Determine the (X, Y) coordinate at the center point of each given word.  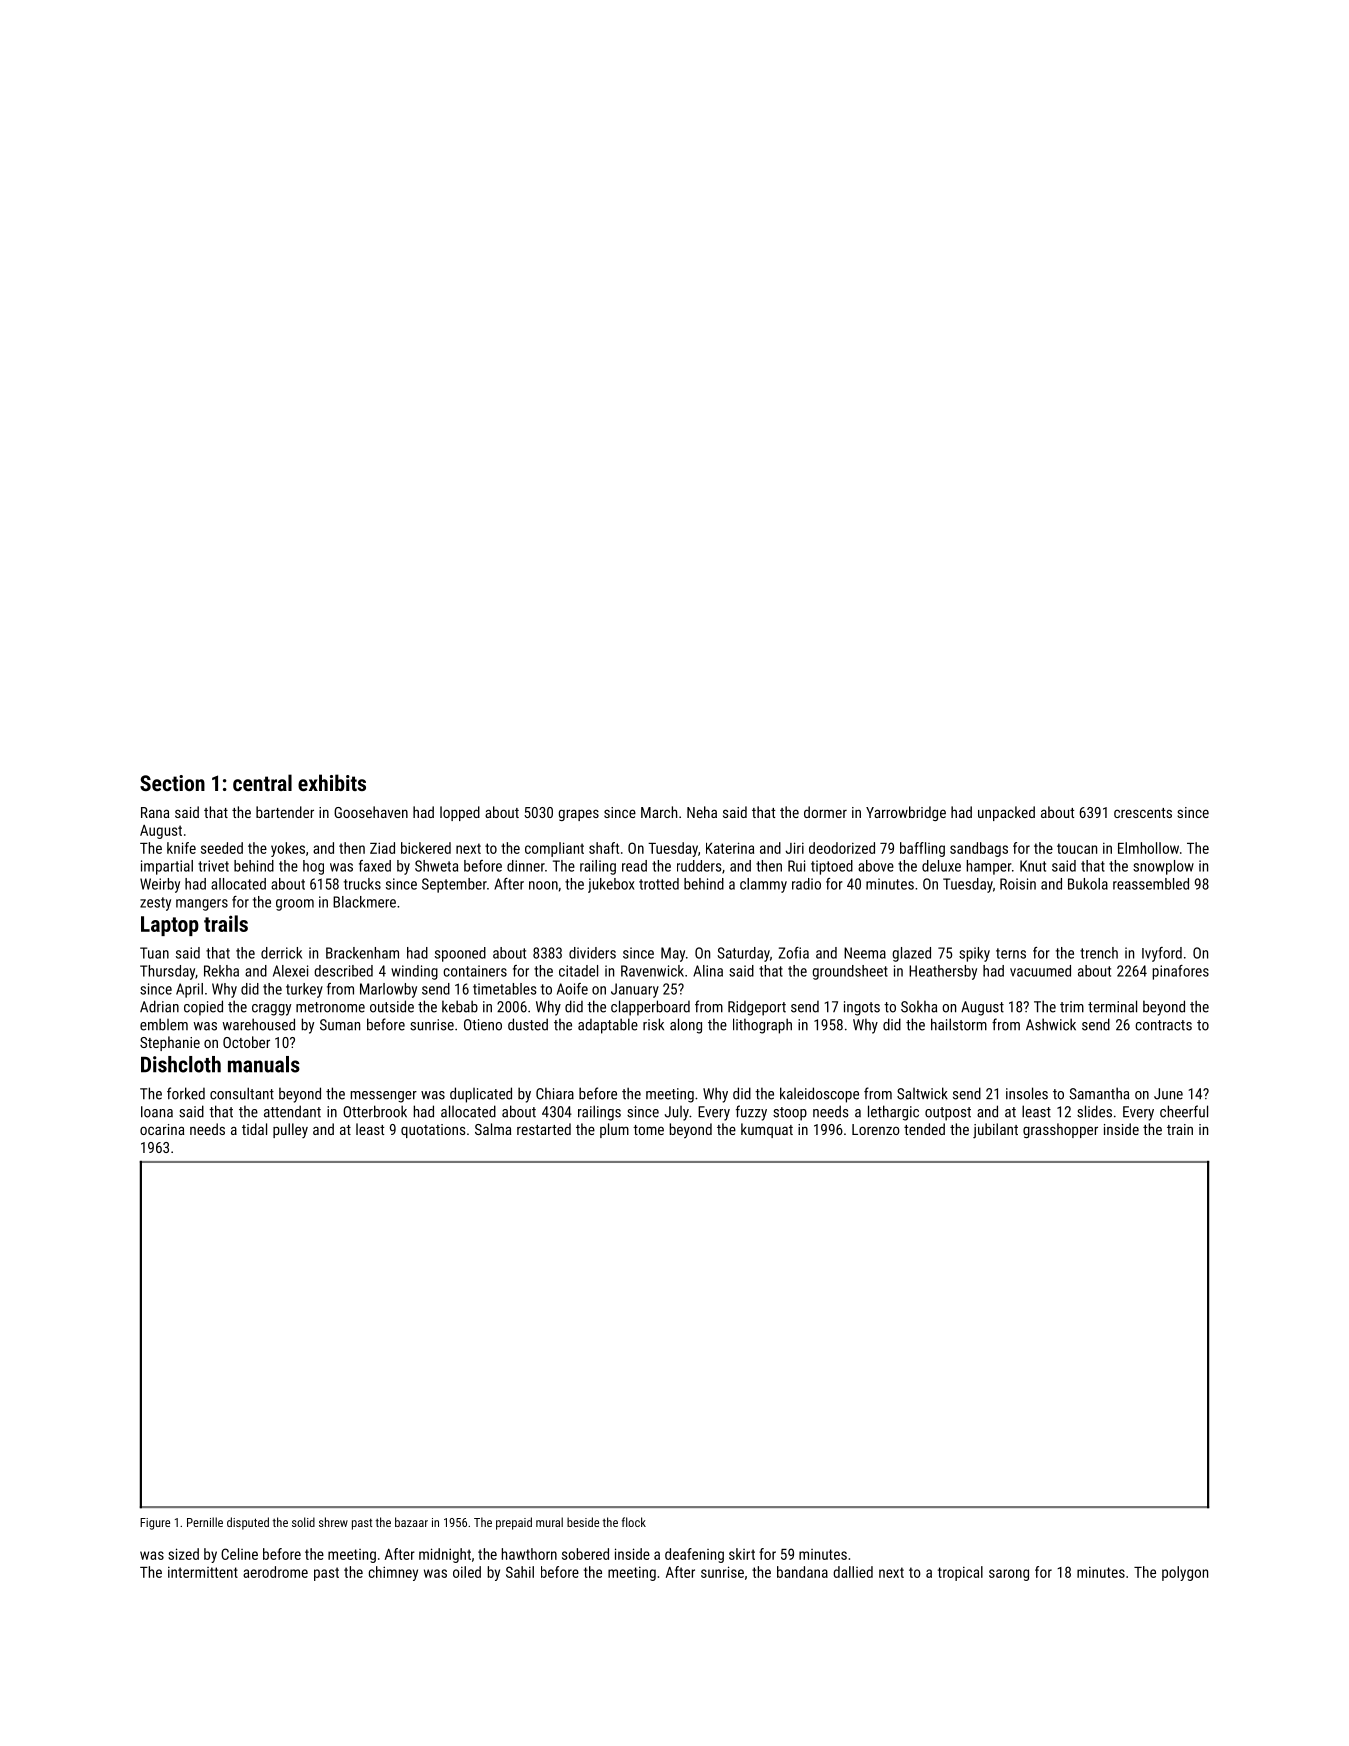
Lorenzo (876, 1129)
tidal (254, 1129)
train (1180, 1129)
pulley (290, 1130)
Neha (702, 812)
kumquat (767, 1130)
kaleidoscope (819, 1095)
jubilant (995, 1130)
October (246, 1042)
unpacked (1006, 813)
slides (1094, 1111)
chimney (393, 1573)
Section (172, 783)
